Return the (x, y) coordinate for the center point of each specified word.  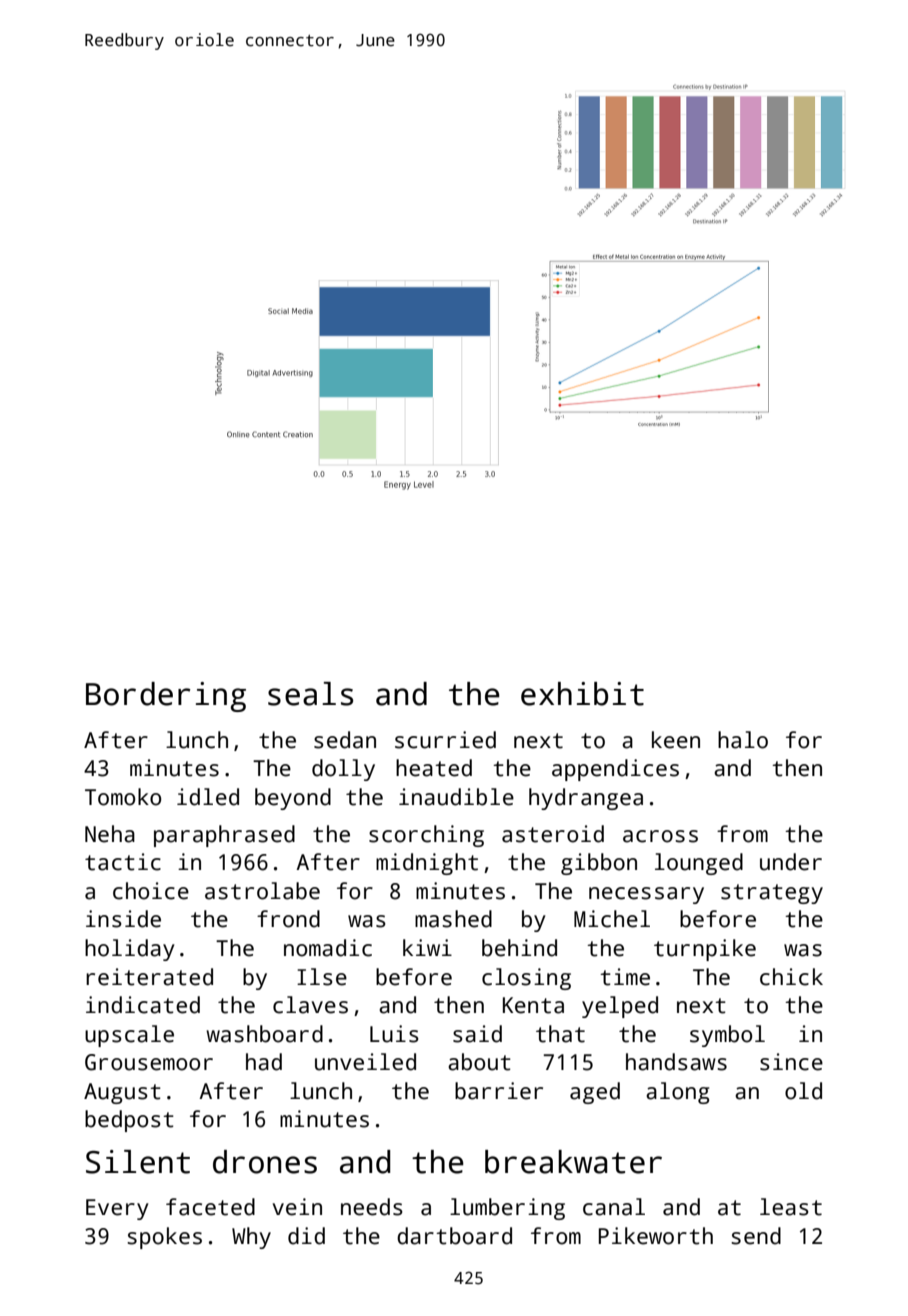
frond (288, 919)
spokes (164, 1238)
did (306, 1236)
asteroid (553, 834)
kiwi (427, 947)
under (791, 862)
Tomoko (123, 797)
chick (791, 977)
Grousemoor (149, 1062)
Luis (394, 1034)
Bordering (166, 697)
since (791, 1062)
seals (310, 694)
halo (743, 740)
